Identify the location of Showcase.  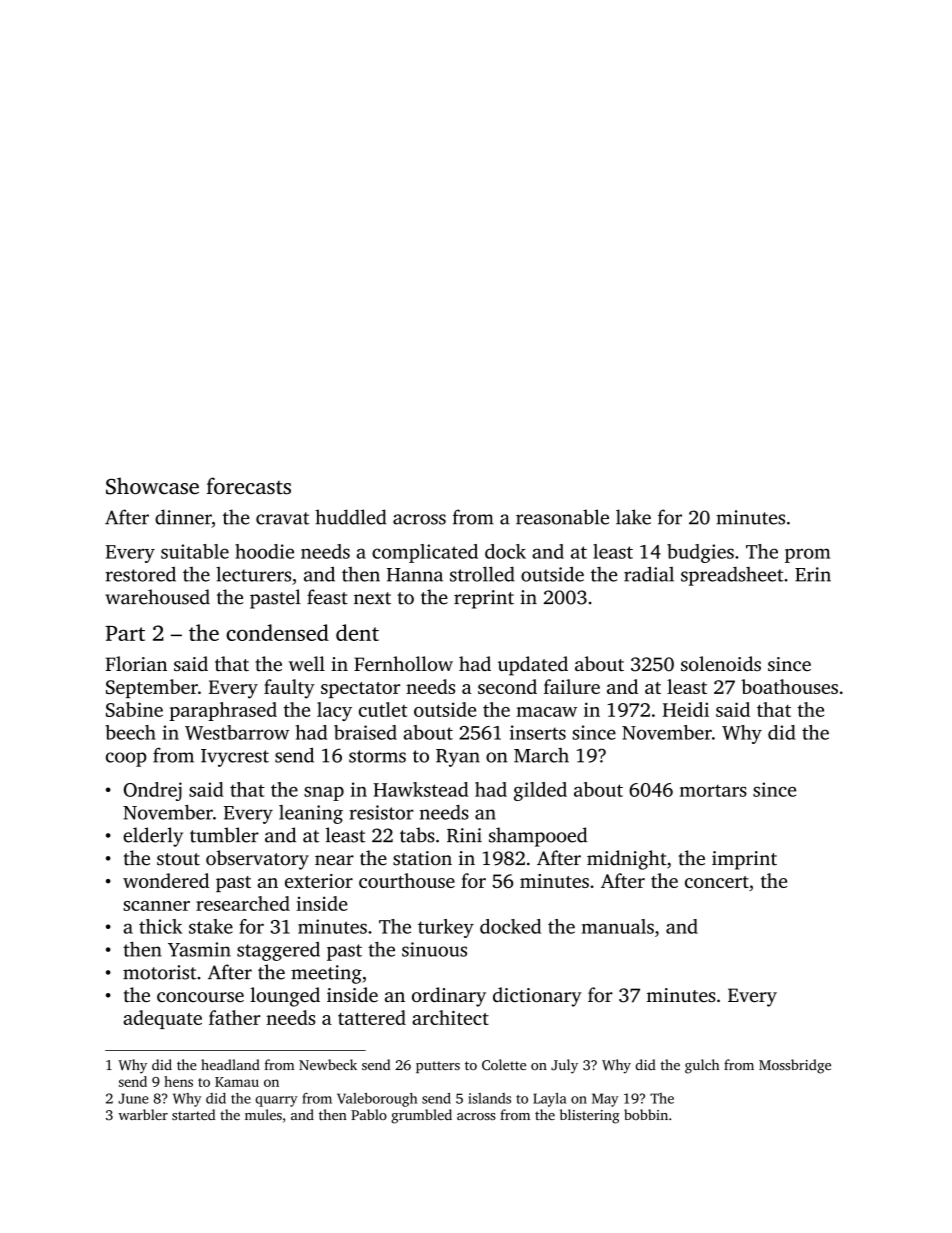
(152, 486).
